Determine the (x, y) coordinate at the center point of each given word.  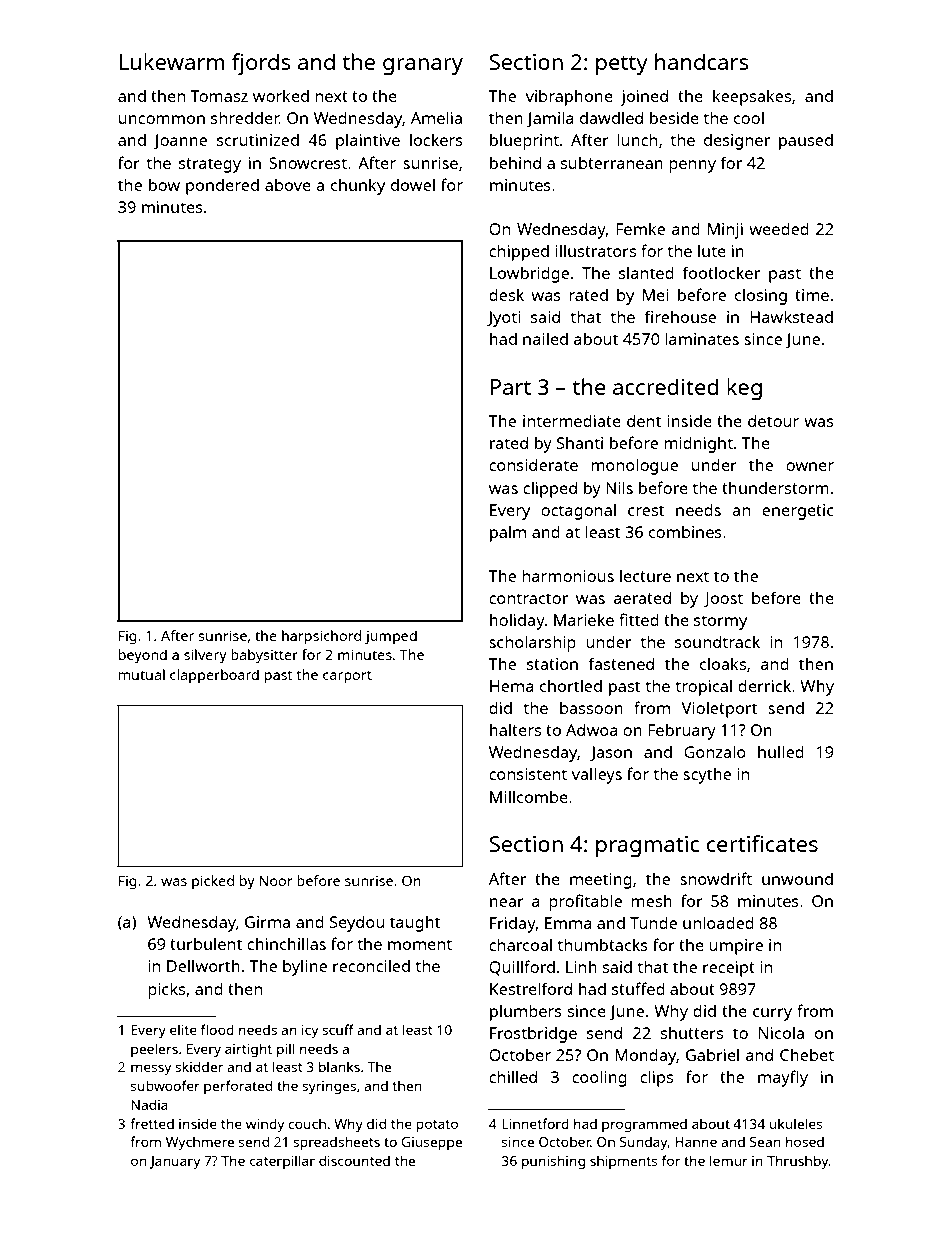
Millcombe (529, 796)
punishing (553, 1162)
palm (508, 533)
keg (744, 389)
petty (622, 65)
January (175, 1163)
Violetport (719, 709)
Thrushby (798, 1162)
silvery (205, 656)
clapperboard (214, 676)
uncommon (162, 119)
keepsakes (752, 97)
